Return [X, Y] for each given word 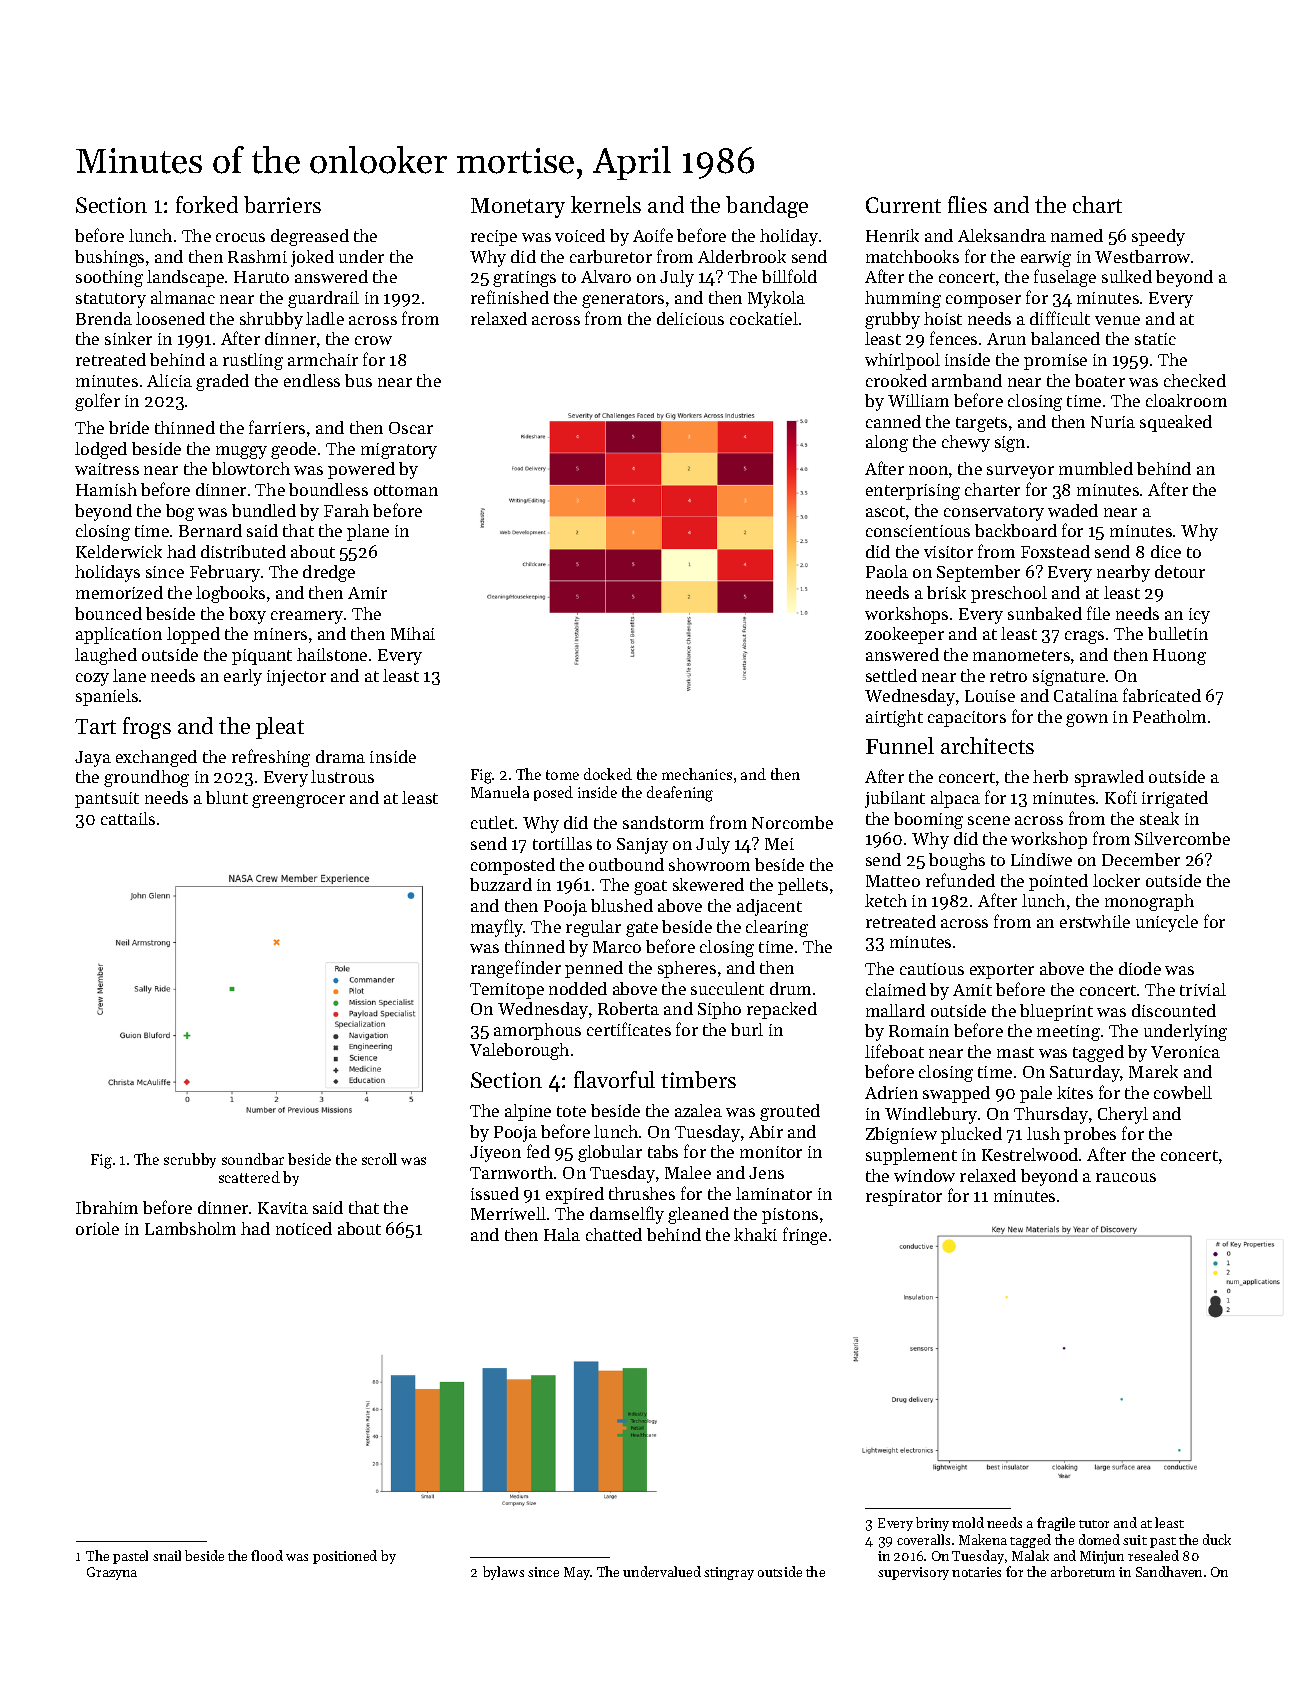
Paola [887, 571]
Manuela [500, 792]
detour [1180, 571]
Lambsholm [190, 1228]
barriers [282, 204]
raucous [1126, 1177]
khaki [755, 1234]
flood [267, 1555]
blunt [227, 797]
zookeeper [904, 635]
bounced [108, 613]
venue [1117, 320]
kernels [606, 204]
